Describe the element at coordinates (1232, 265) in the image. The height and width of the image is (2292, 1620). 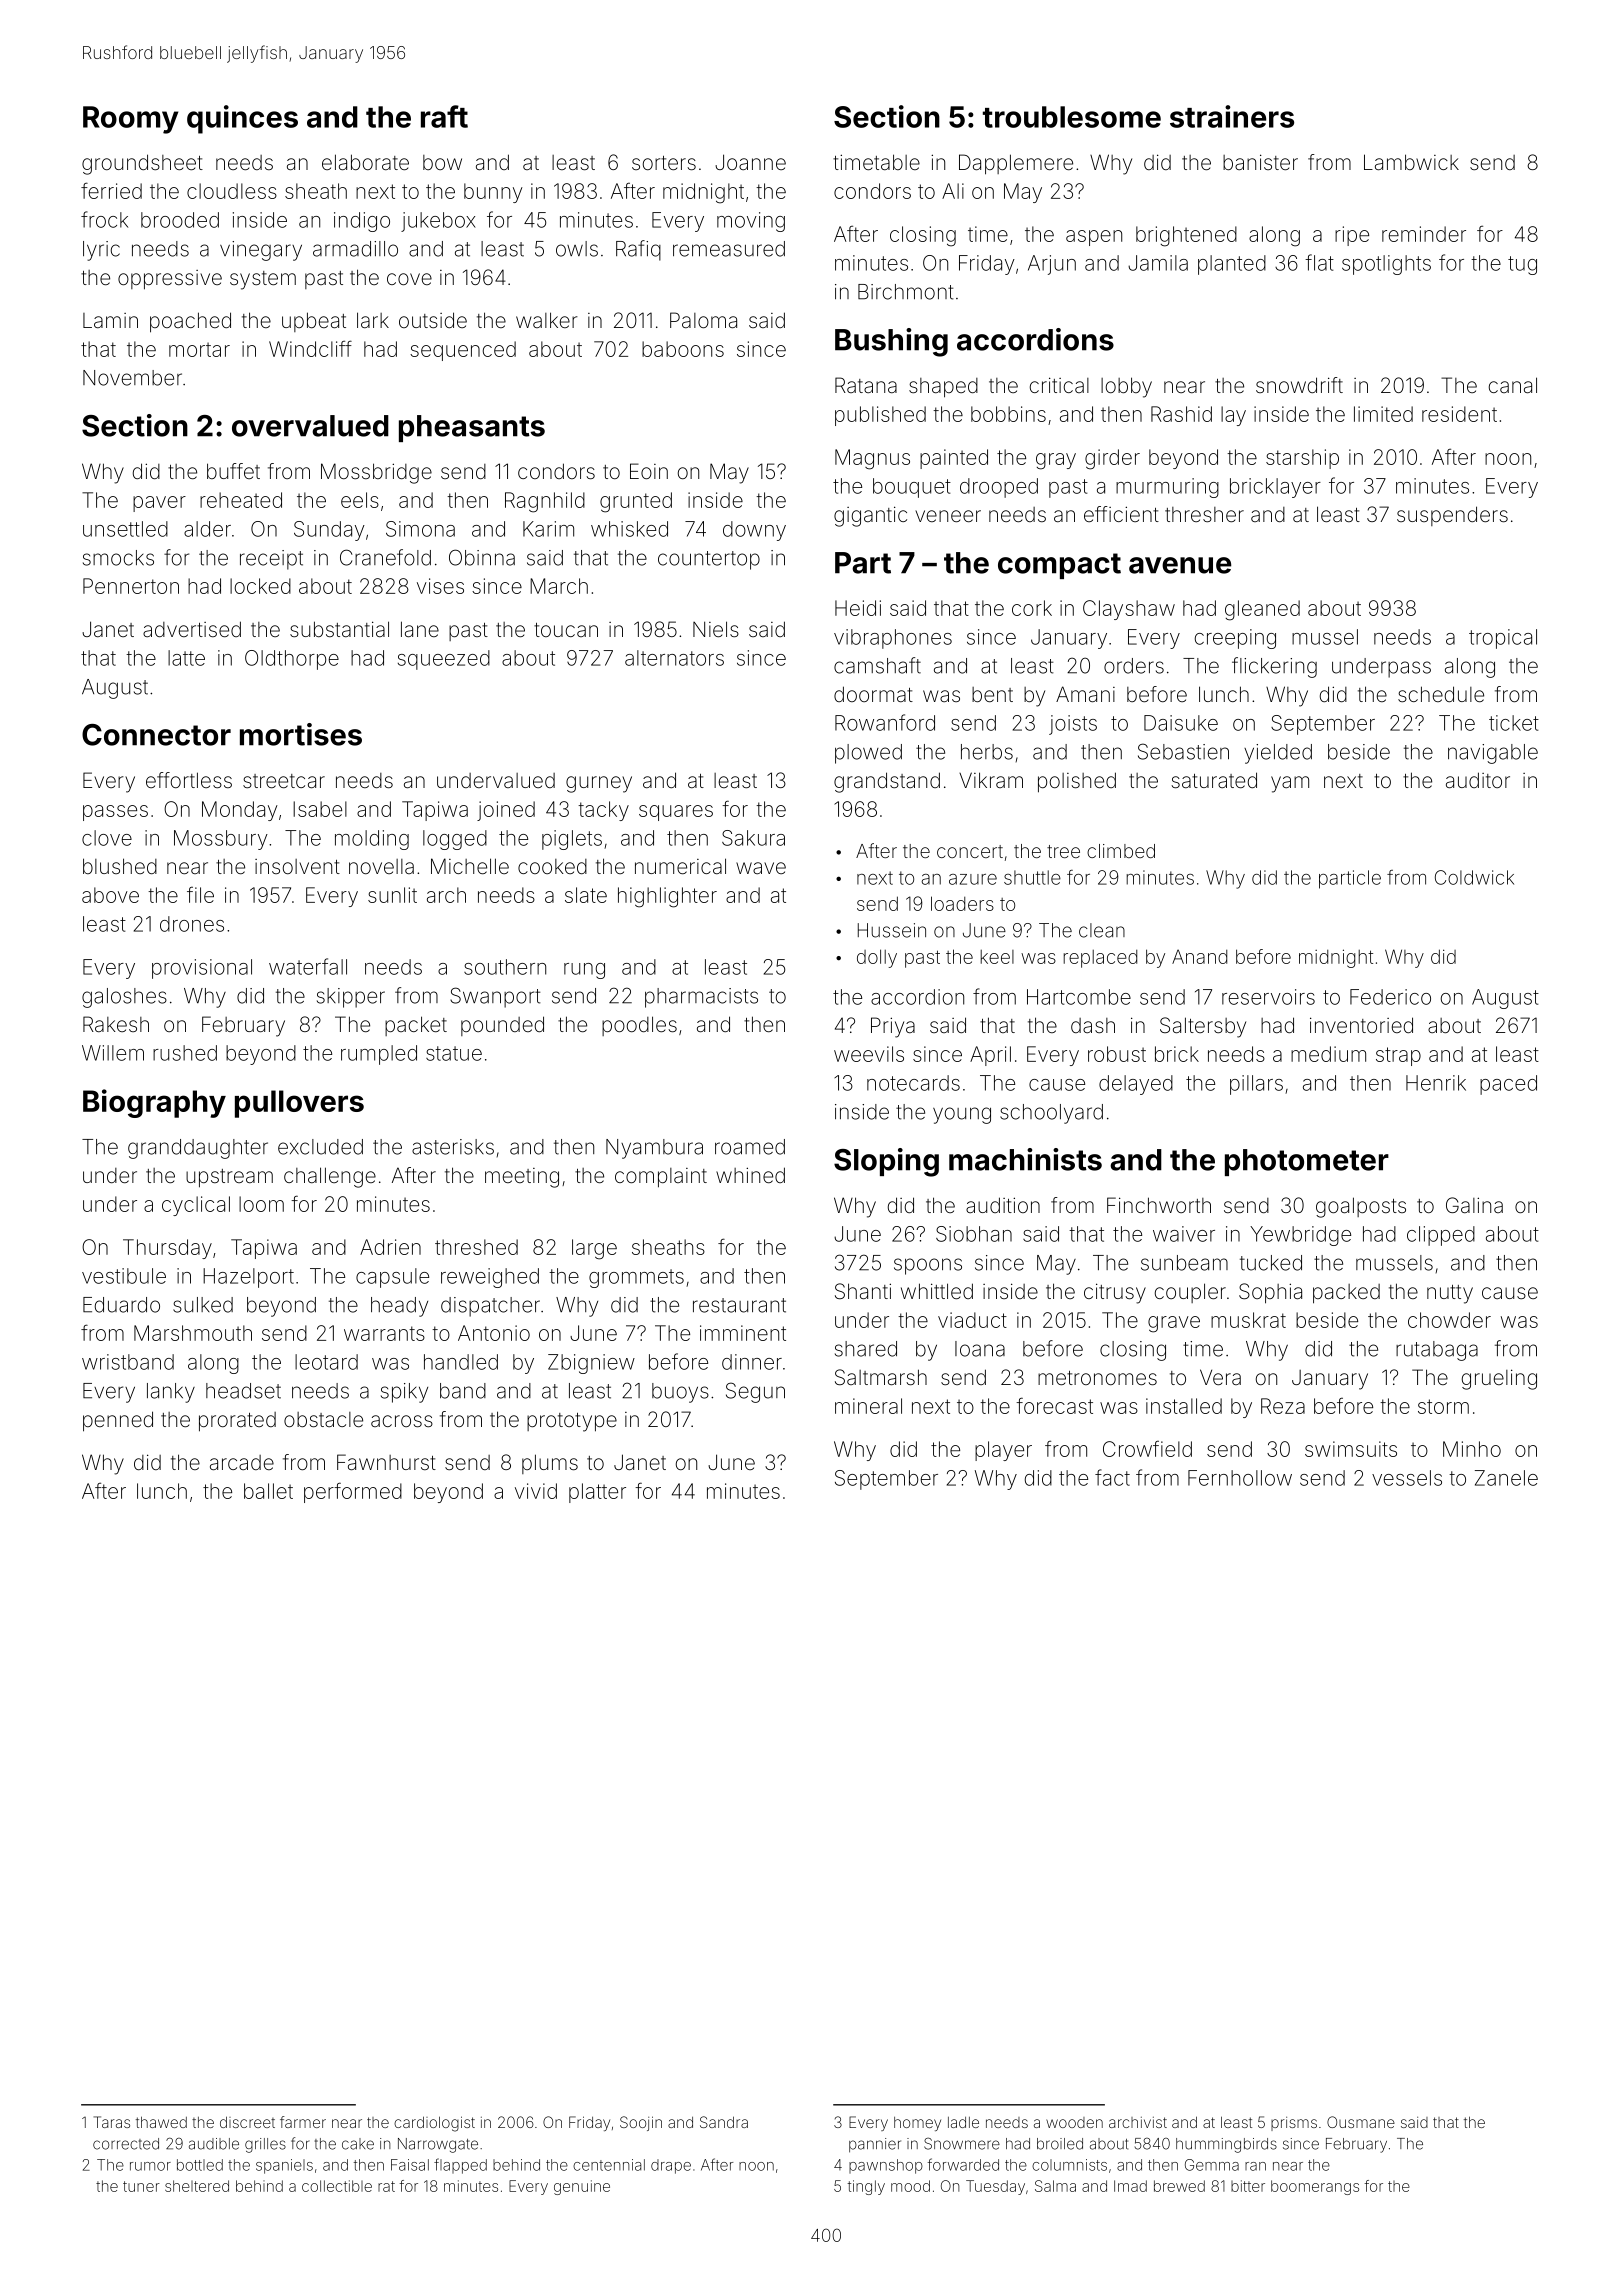
I see `planted` at that location.
